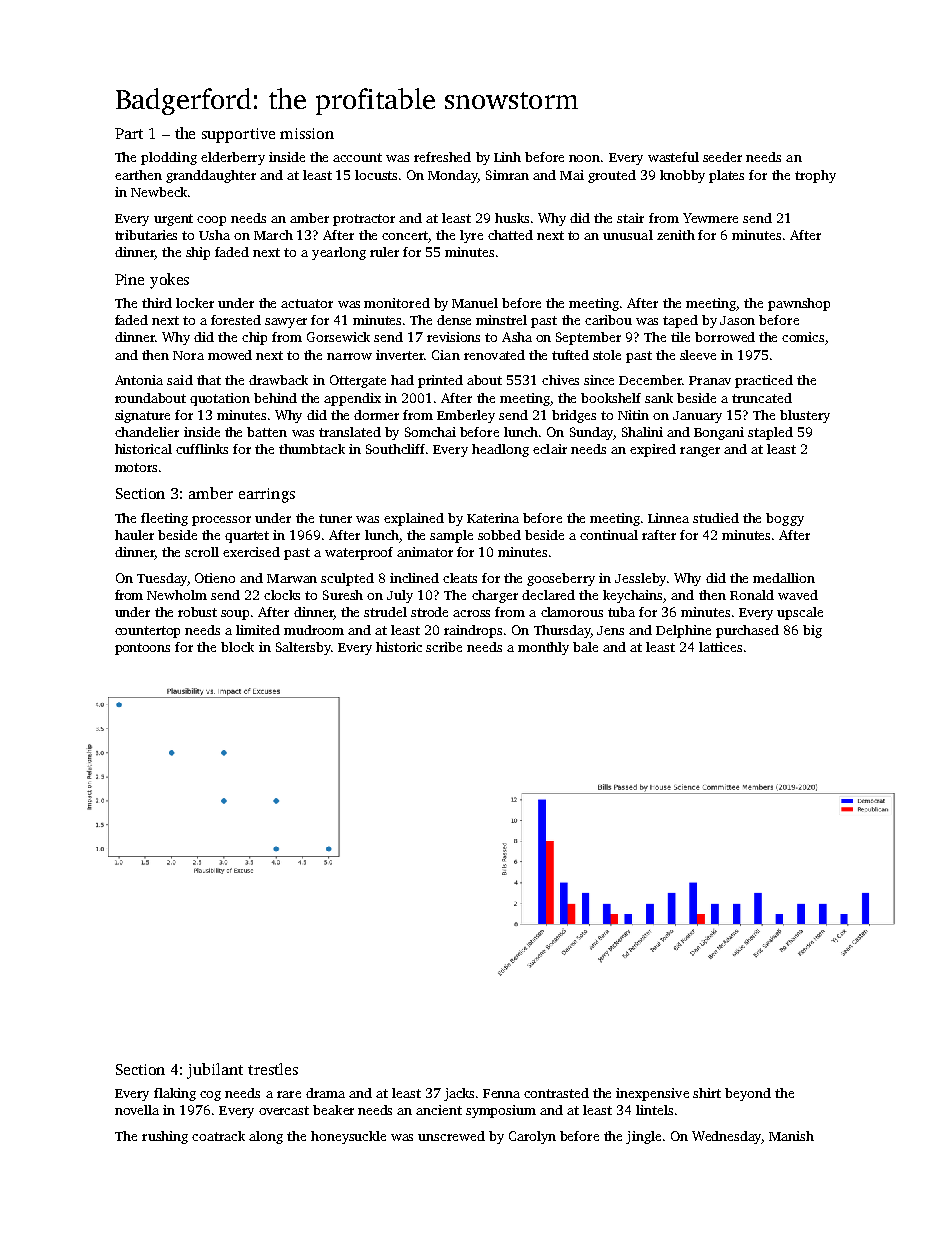 The image size is (952, 1233). Describe the element at coordinates (142, 649) in the screenshot. I see `pontoons` at that location.
